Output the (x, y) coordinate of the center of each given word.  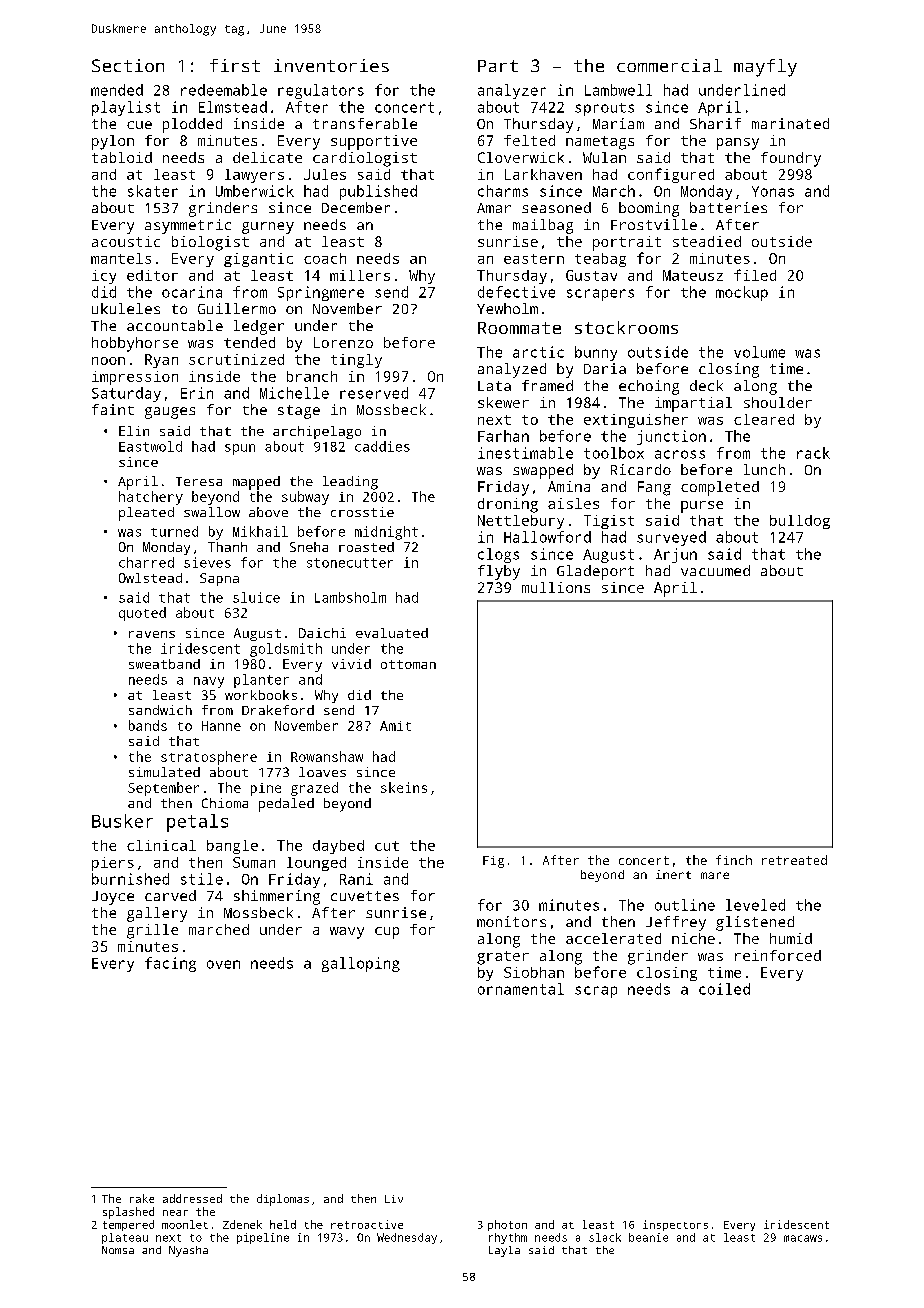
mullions (556, 587)
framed (547, 385)
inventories (331, 65)
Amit (395, 726)
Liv (394, 1199)
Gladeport (595, 572)
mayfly (765, 68)
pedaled (286, 805)
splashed (128, 1213)
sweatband (164, 664)
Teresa (199, 481)
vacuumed (715, 570)
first (235, 65)
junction (671, 437)
